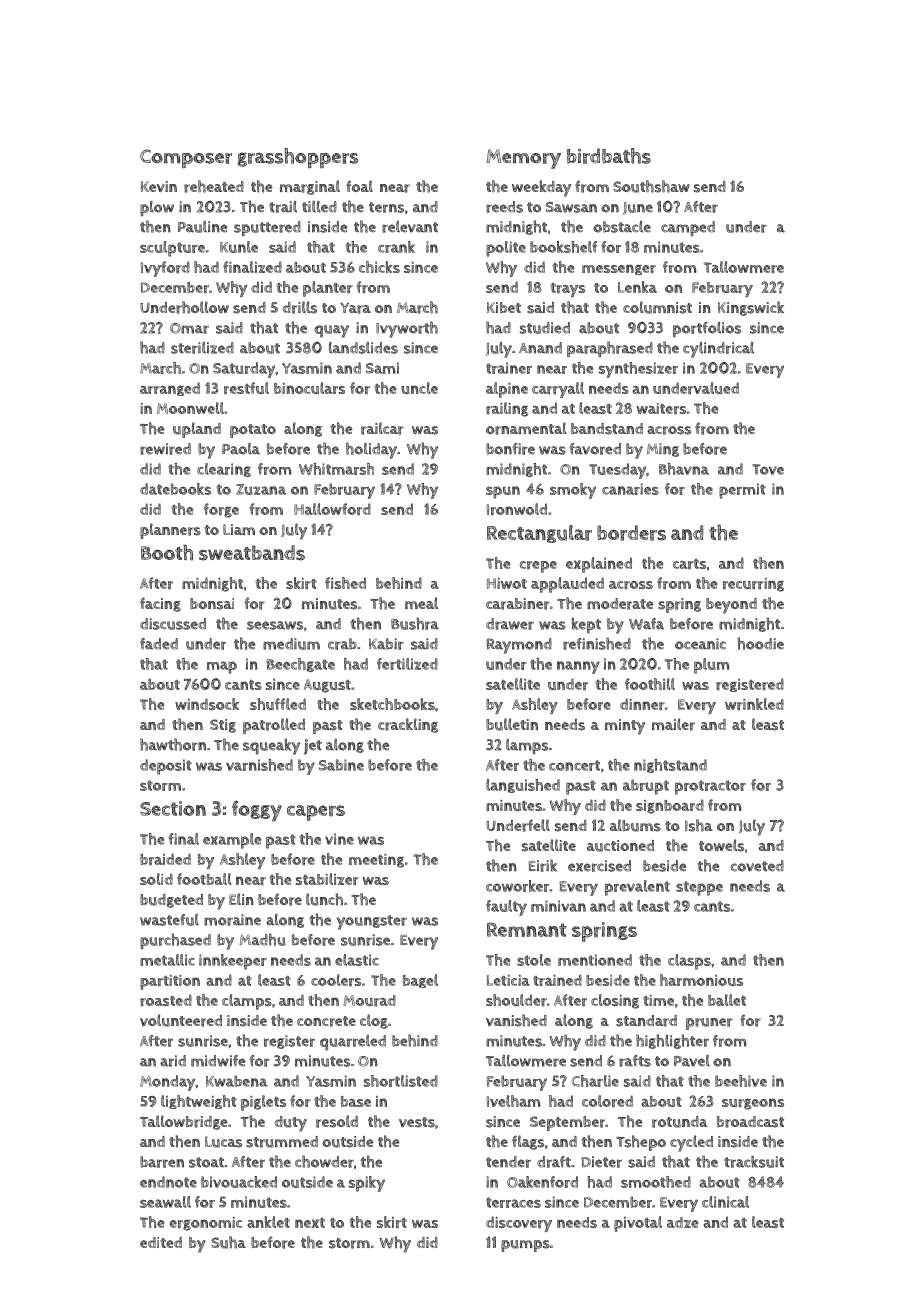 The width and height of the screenshot is (924, 1314). I want to click on bagel, so click(420, 981).
